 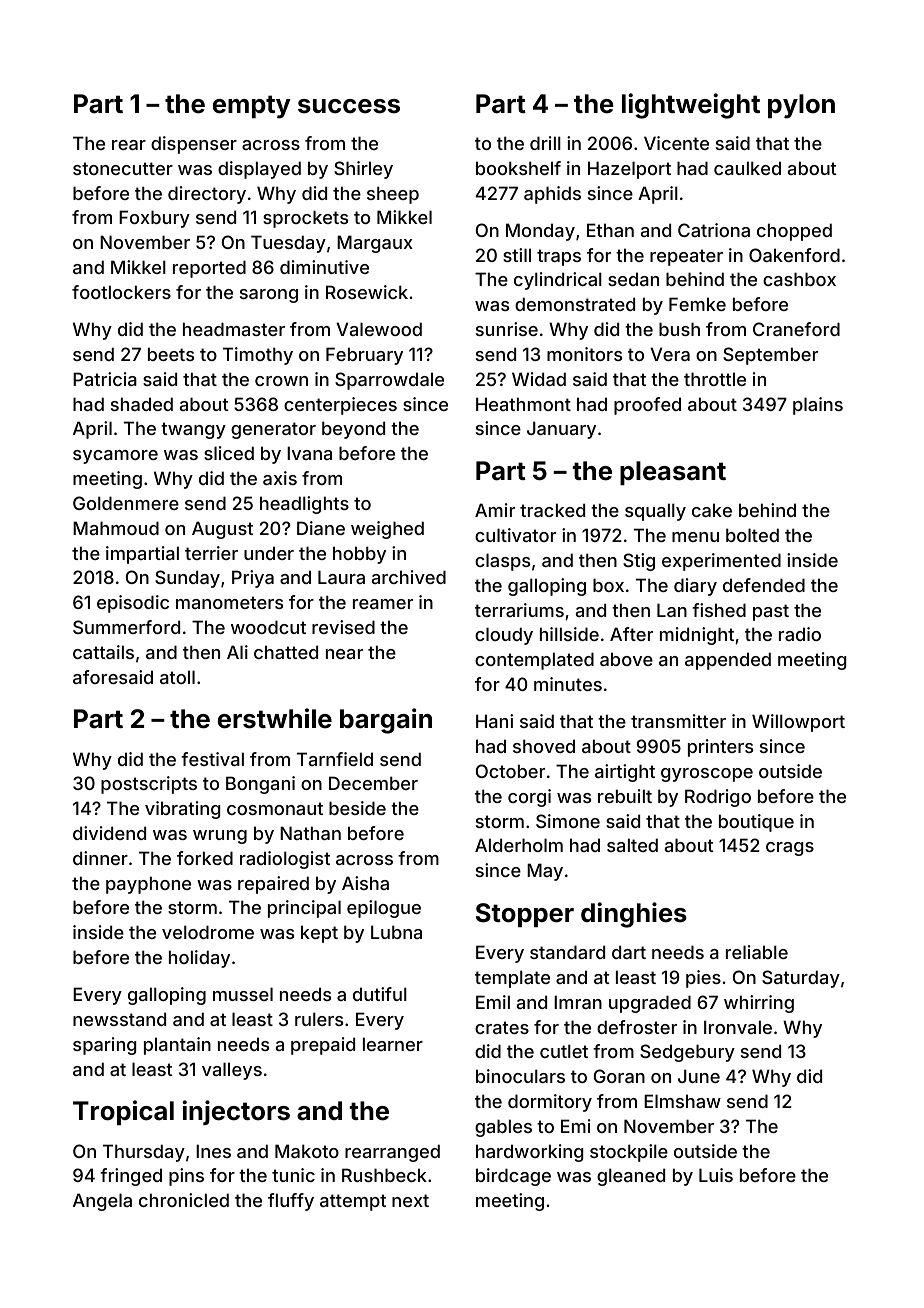 I want to click on Heathmont, so click(x=523, y=404).
